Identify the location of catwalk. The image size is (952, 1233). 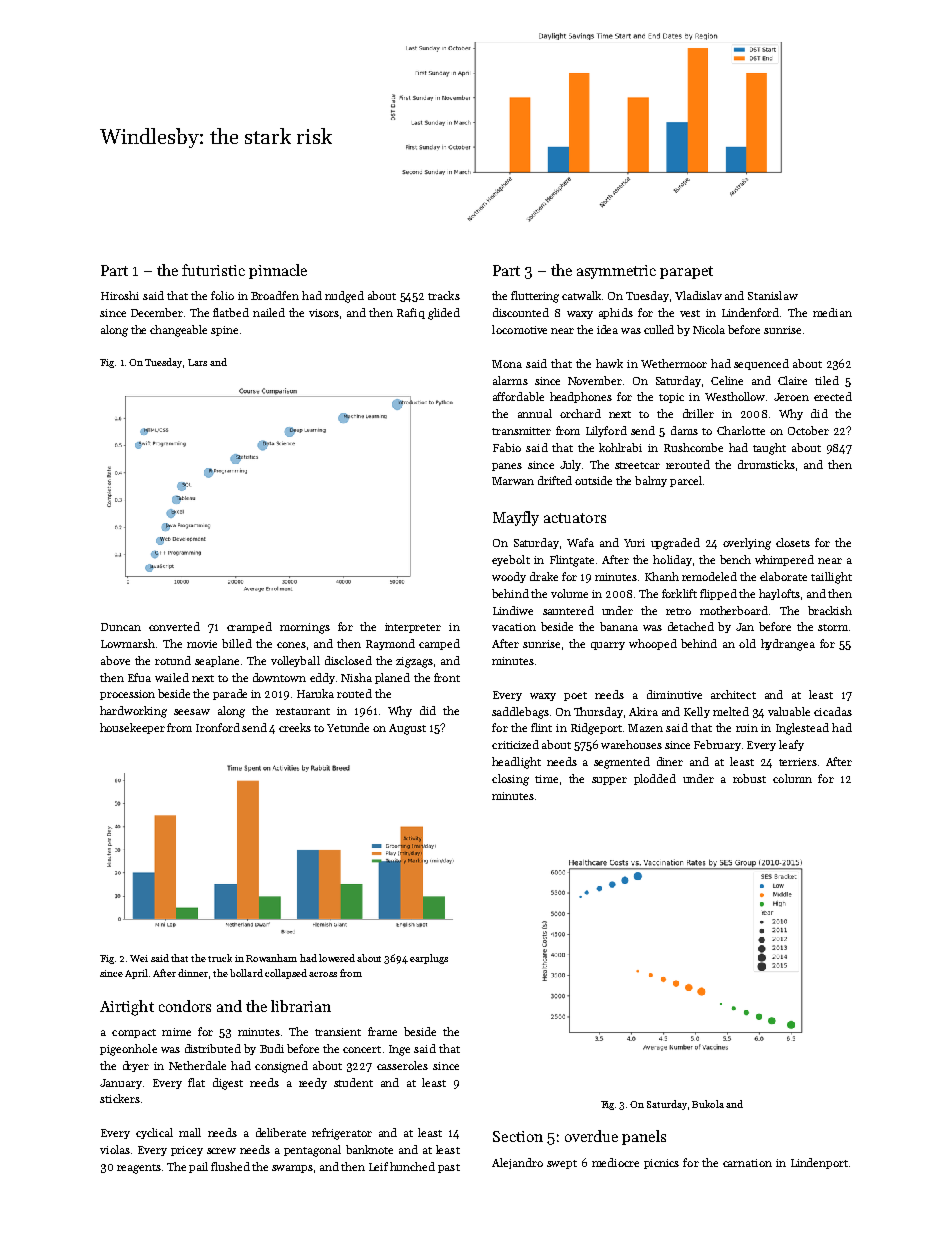
(582, 295).
